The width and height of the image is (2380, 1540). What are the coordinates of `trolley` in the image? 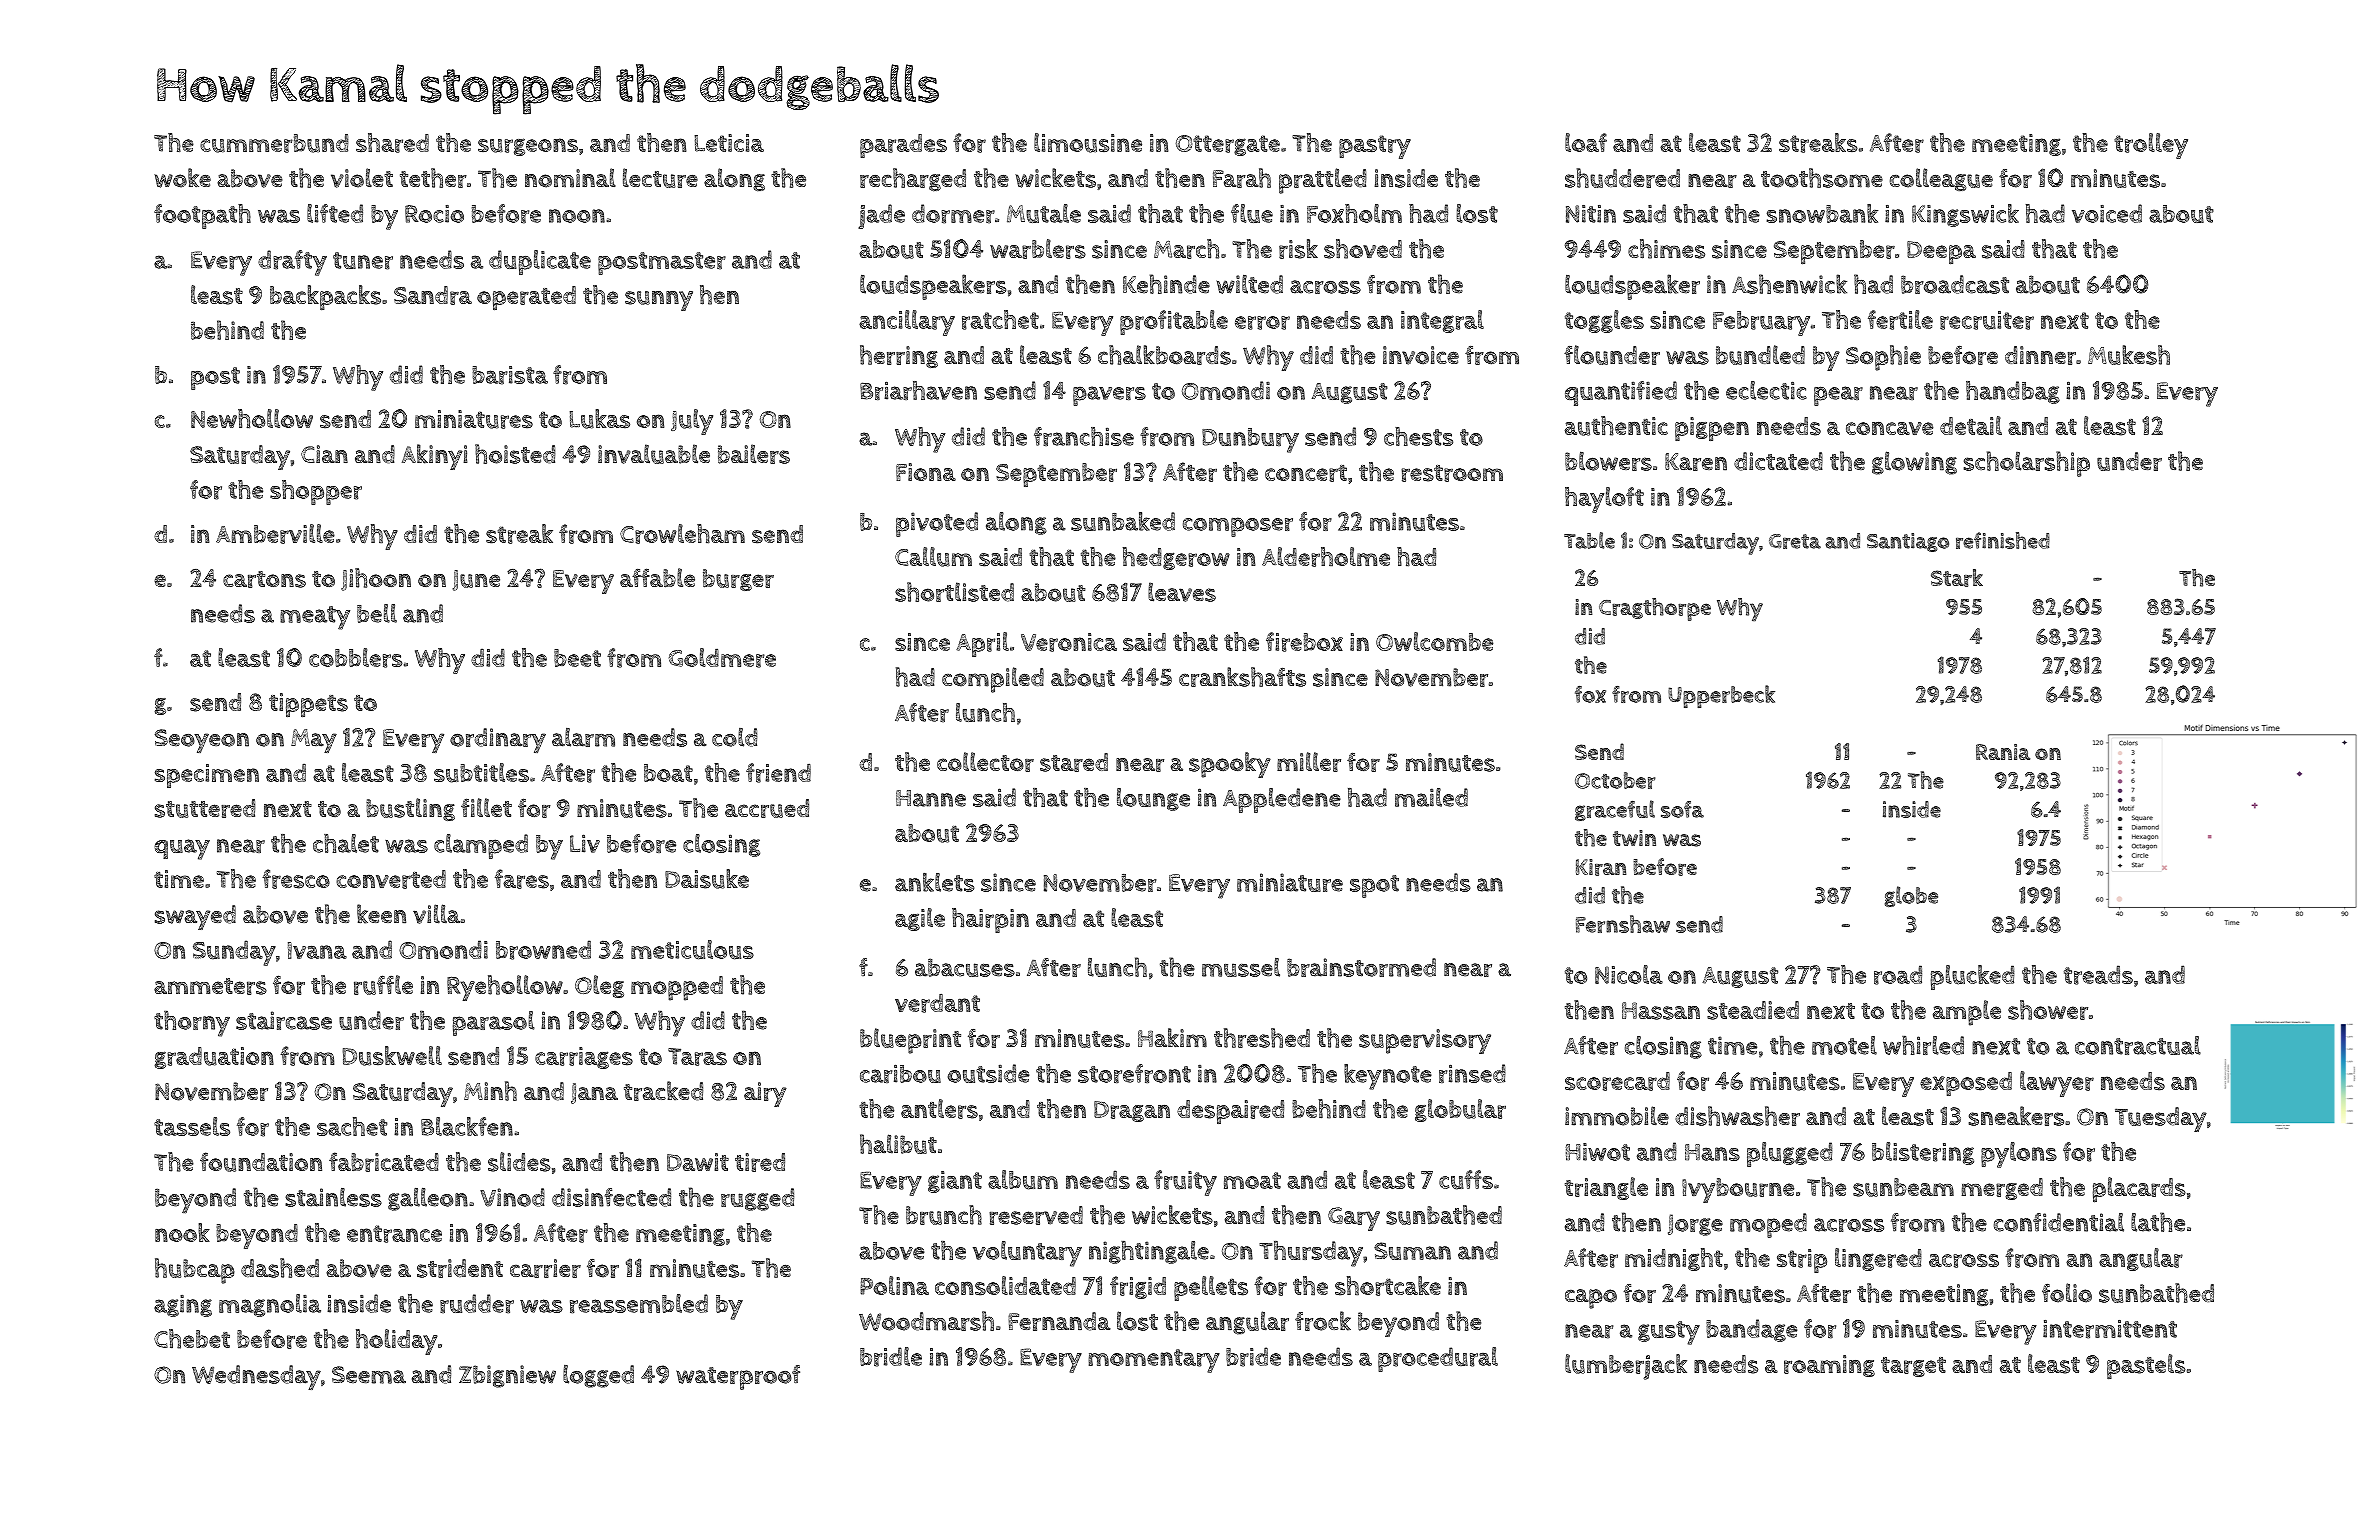 It's located at (2151, 146).
